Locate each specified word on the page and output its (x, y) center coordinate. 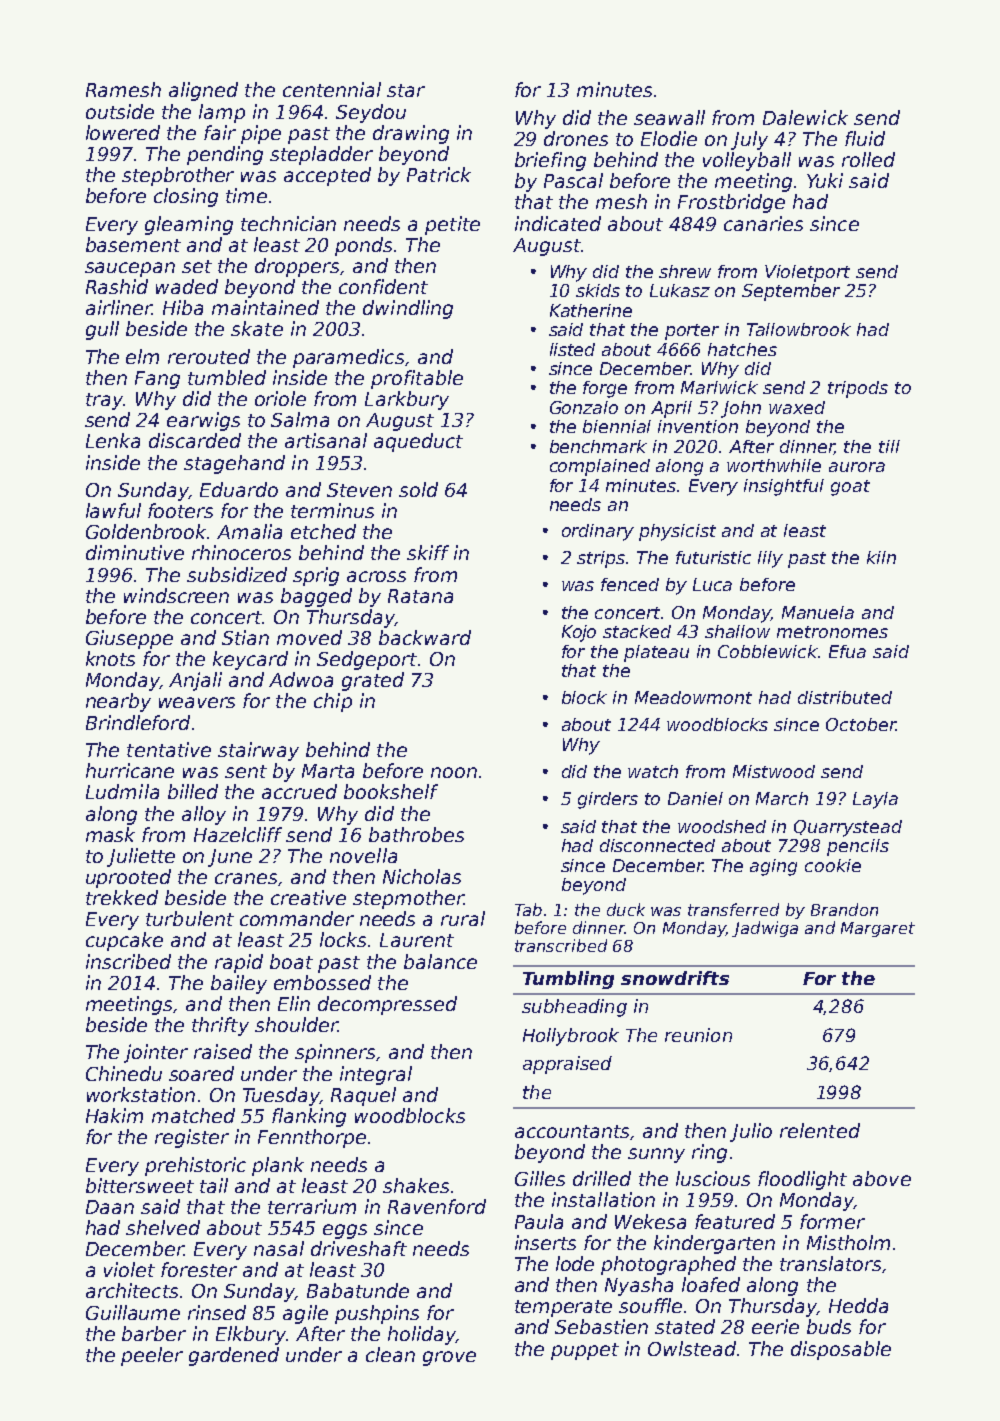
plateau (656, 653)
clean (390, 1354)
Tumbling (568, 980)
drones (576, 138)
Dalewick (805, 117)
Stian (245, 637)
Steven (359, 490)
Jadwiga (765, 929)
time (246, 195)
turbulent (190, 918)
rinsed (217, 1312)
